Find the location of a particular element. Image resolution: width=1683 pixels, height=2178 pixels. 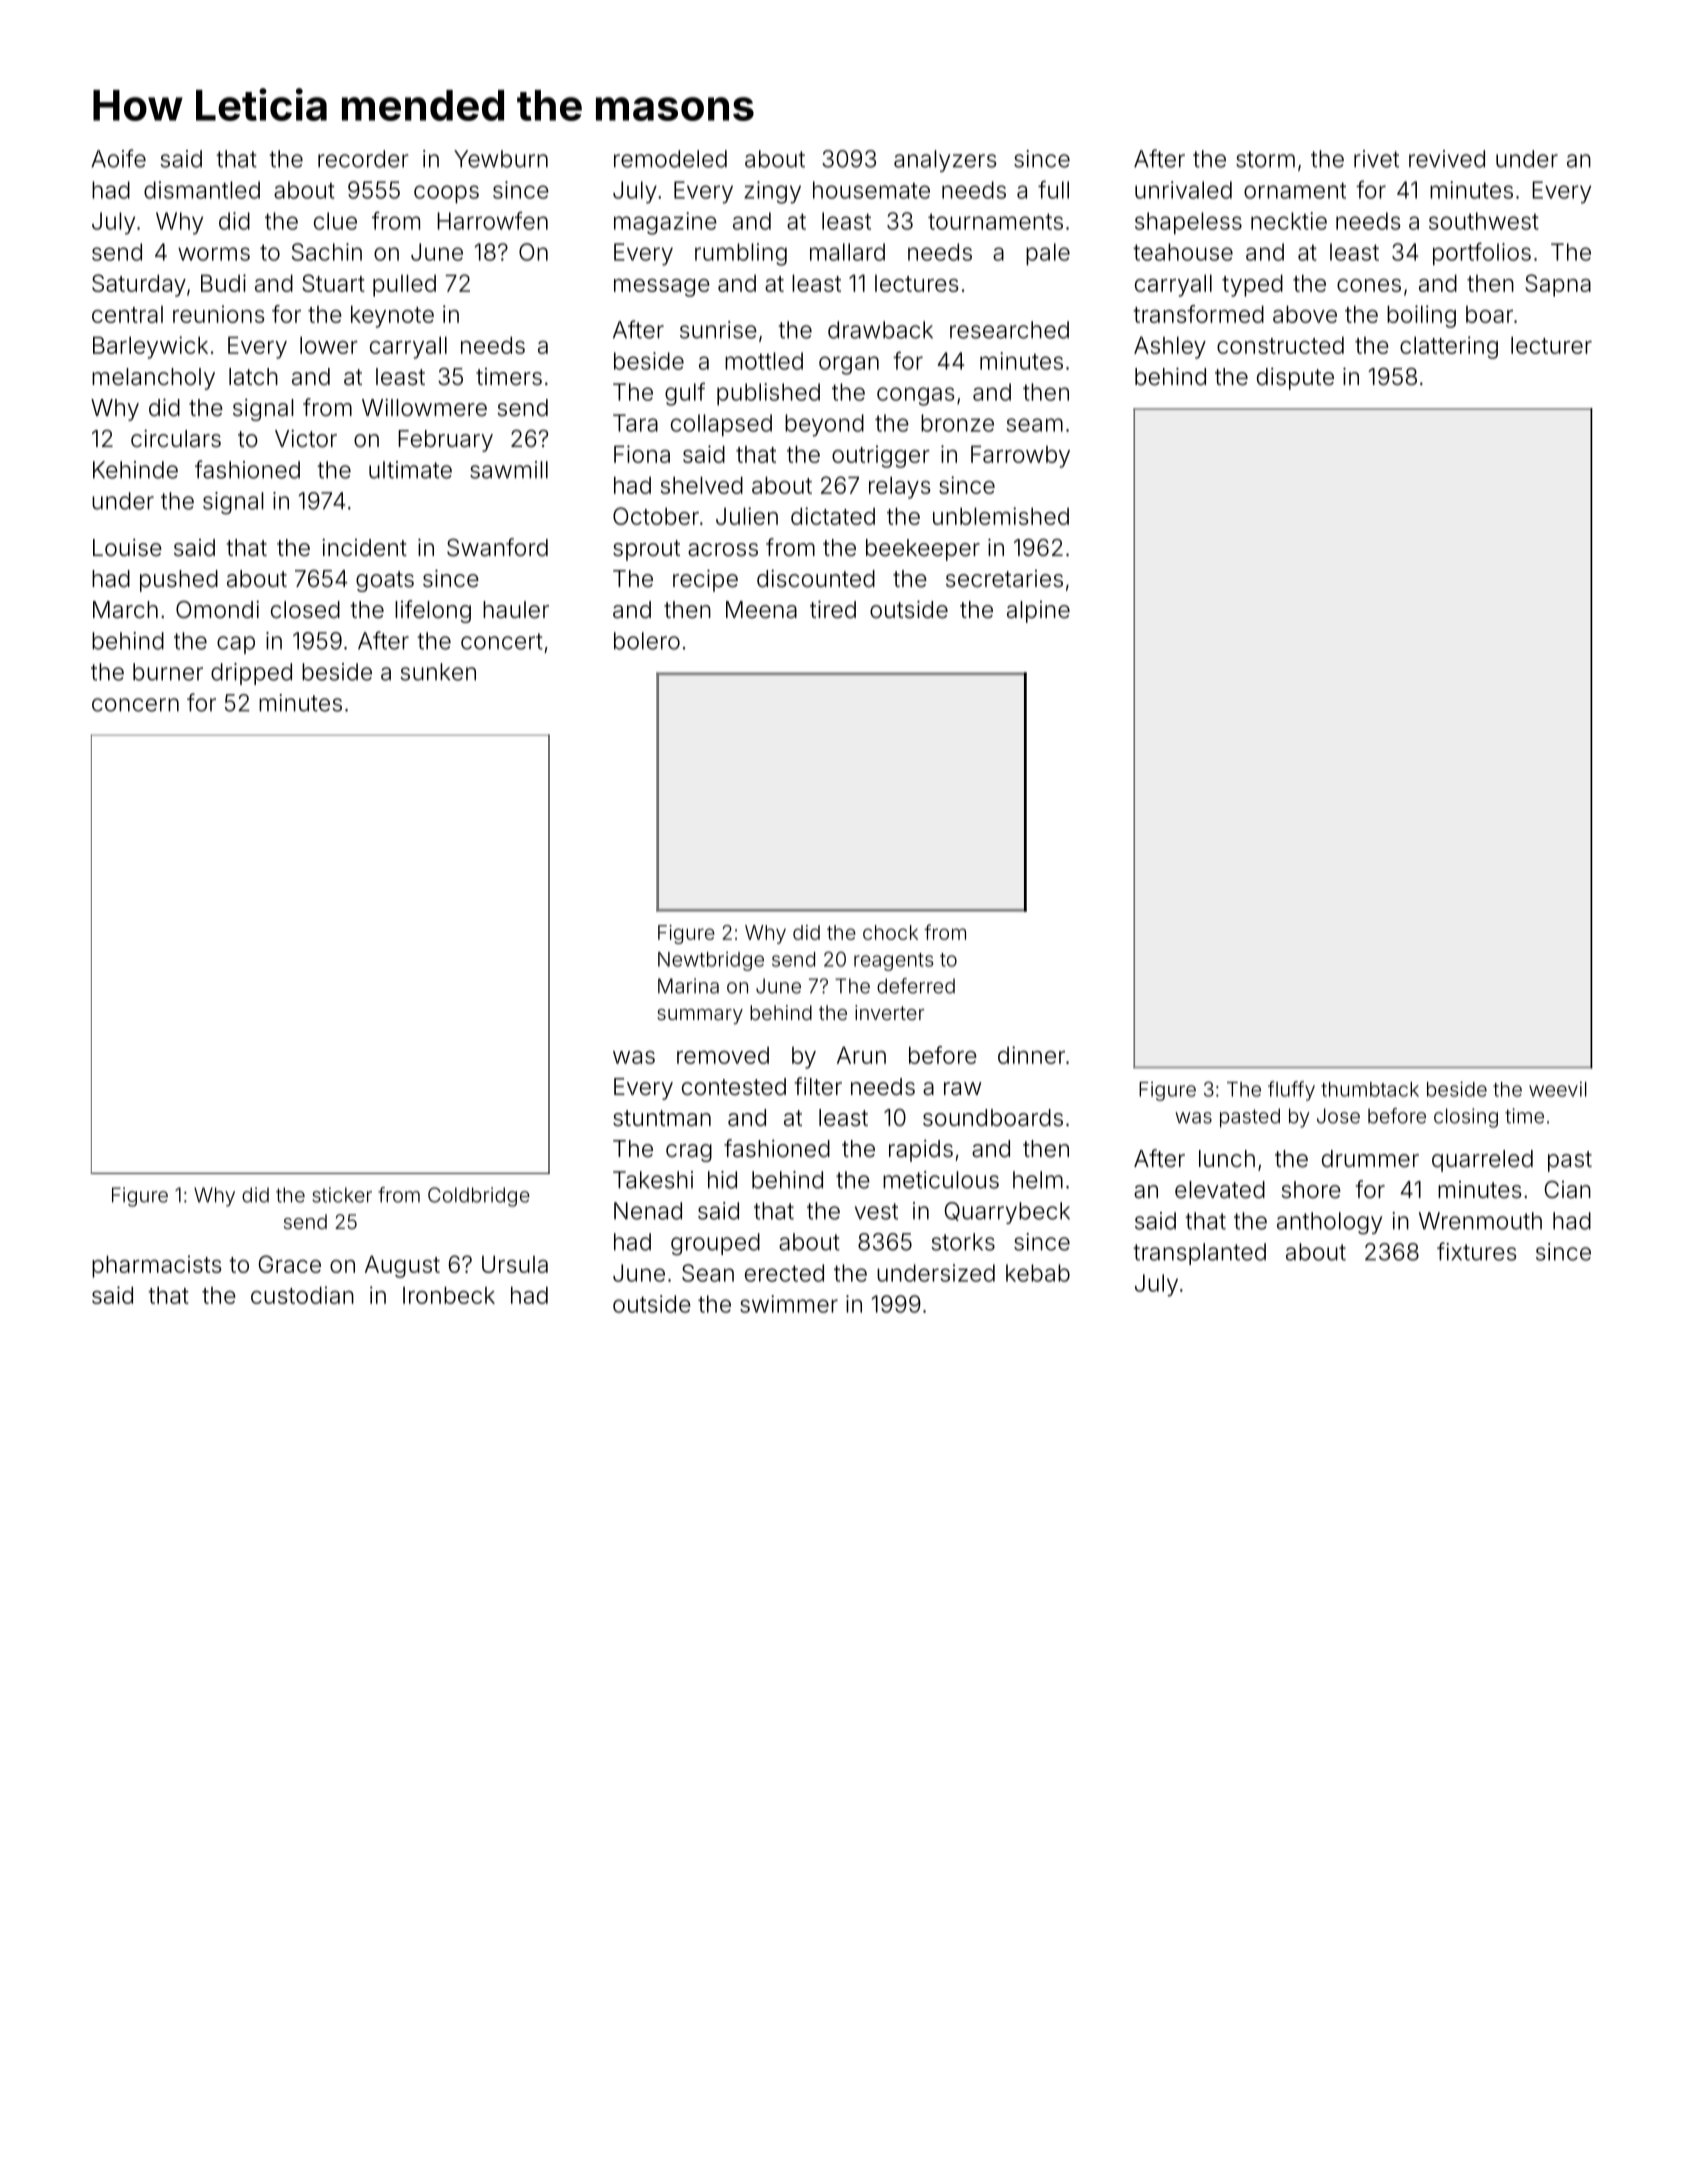

cones is located at coordinates (1369, 285).
